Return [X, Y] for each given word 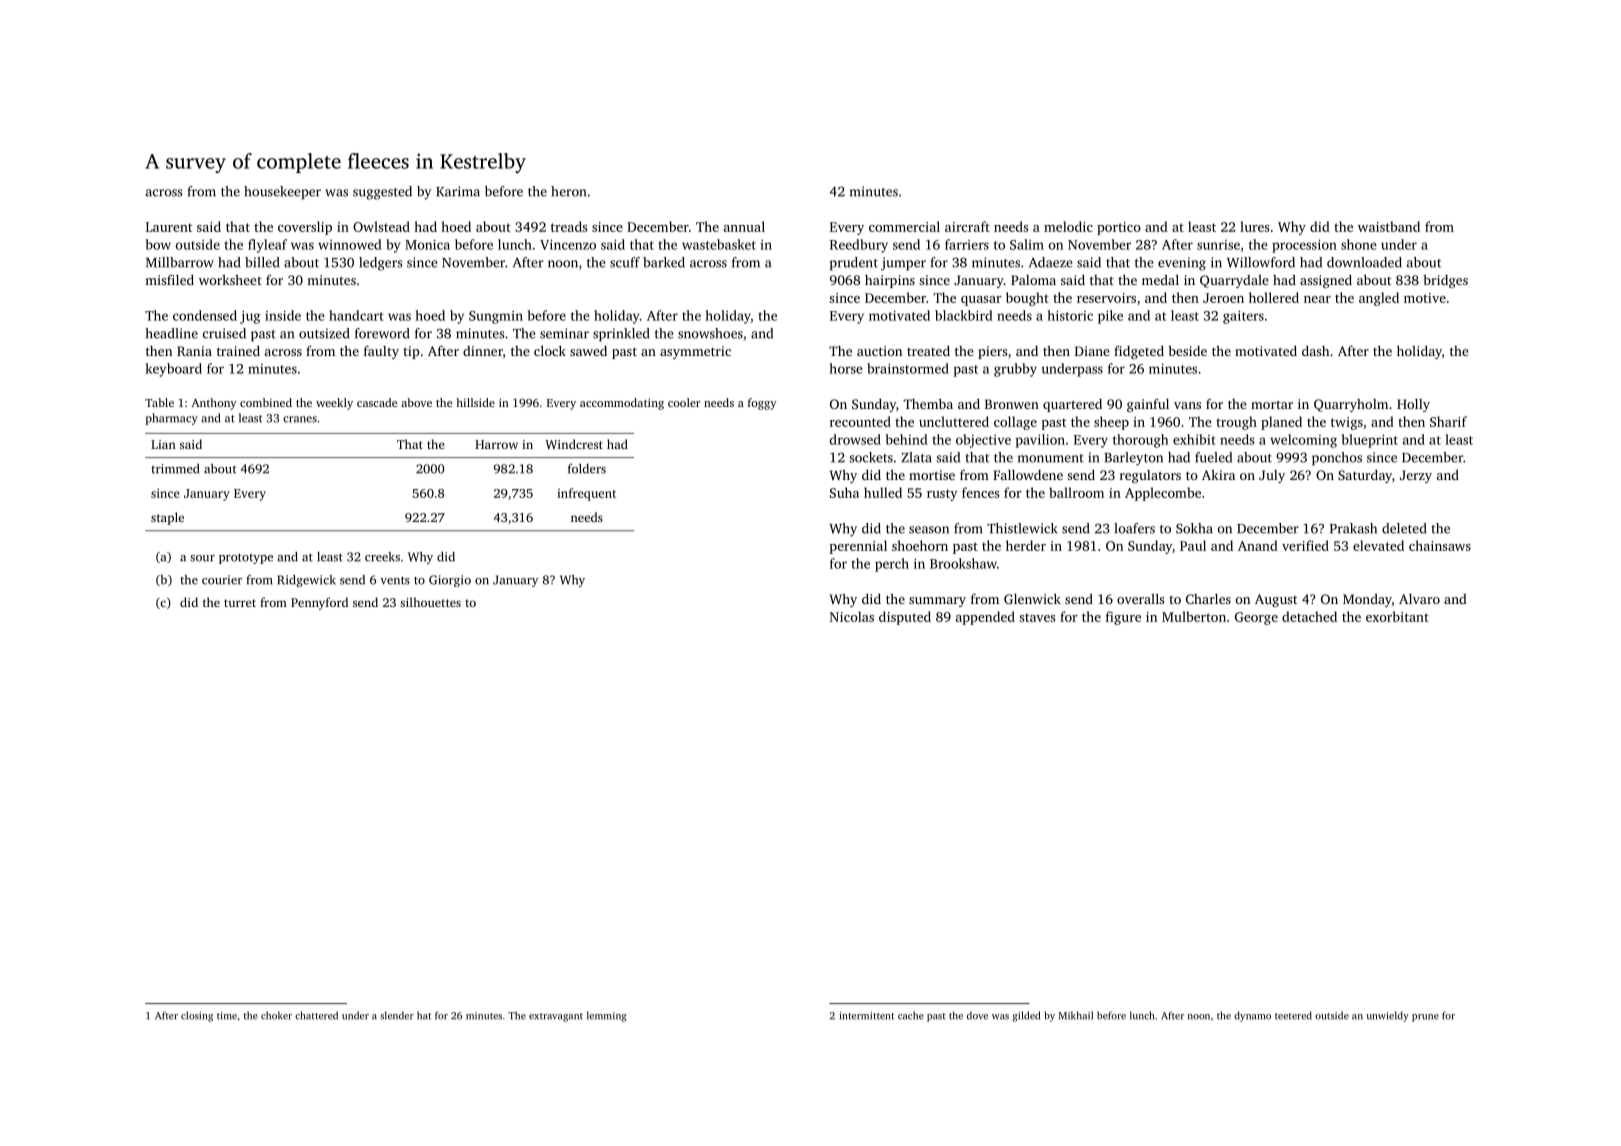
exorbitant [1397, 616]
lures [1255, 226]
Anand [1258, 545]
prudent [854, 264]
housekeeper [282, 193]
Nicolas [852, 616]
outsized [324, 333]
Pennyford [319, 603]
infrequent [586, 494]
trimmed [175, 468]
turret [240, 603]
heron [568, 191]
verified [1305, 545]
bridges [1445, 281]
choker [276, 1015]
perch [892, 565]
